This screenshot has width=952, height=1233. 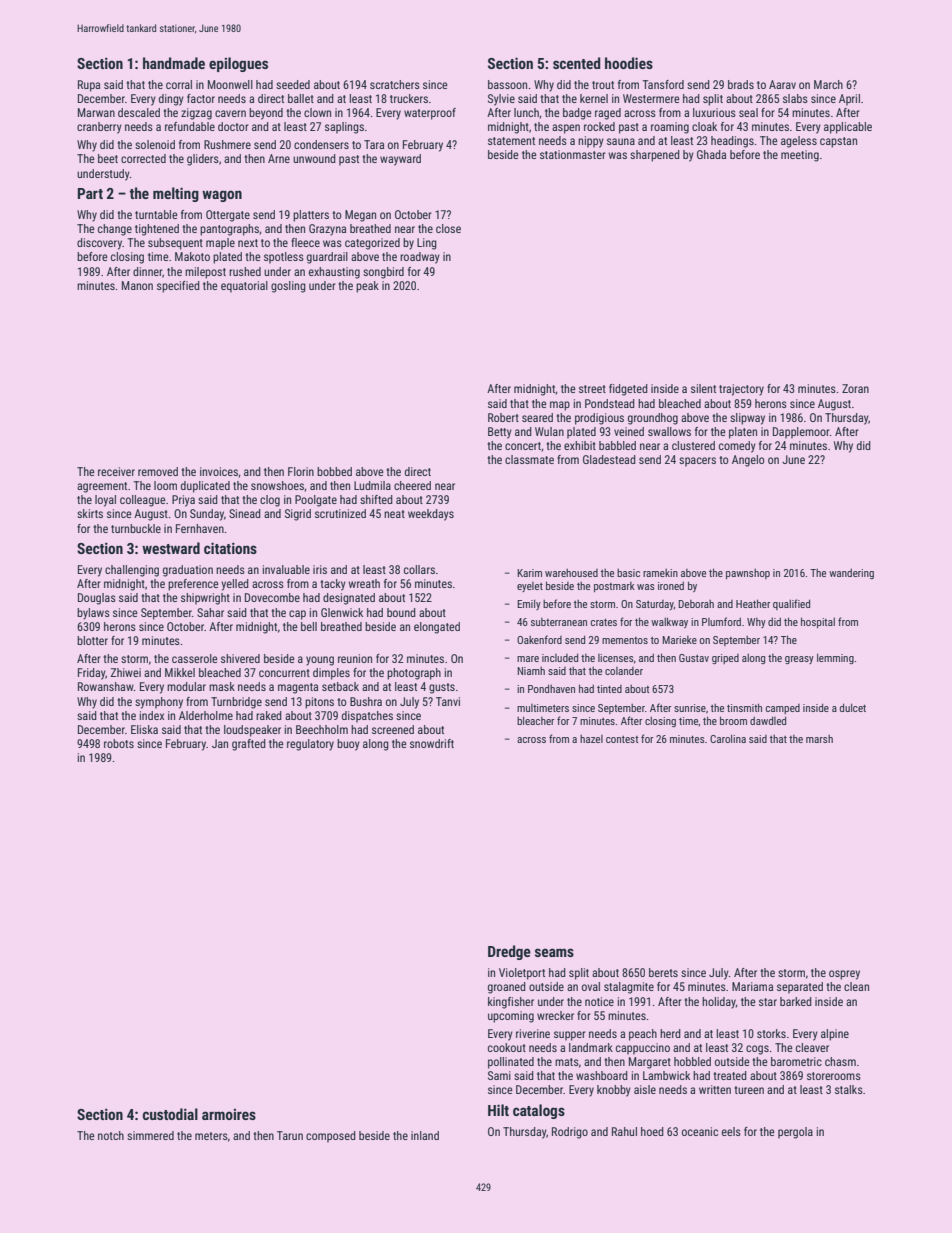 I want to click on berets, so click(x=663, y=972).
